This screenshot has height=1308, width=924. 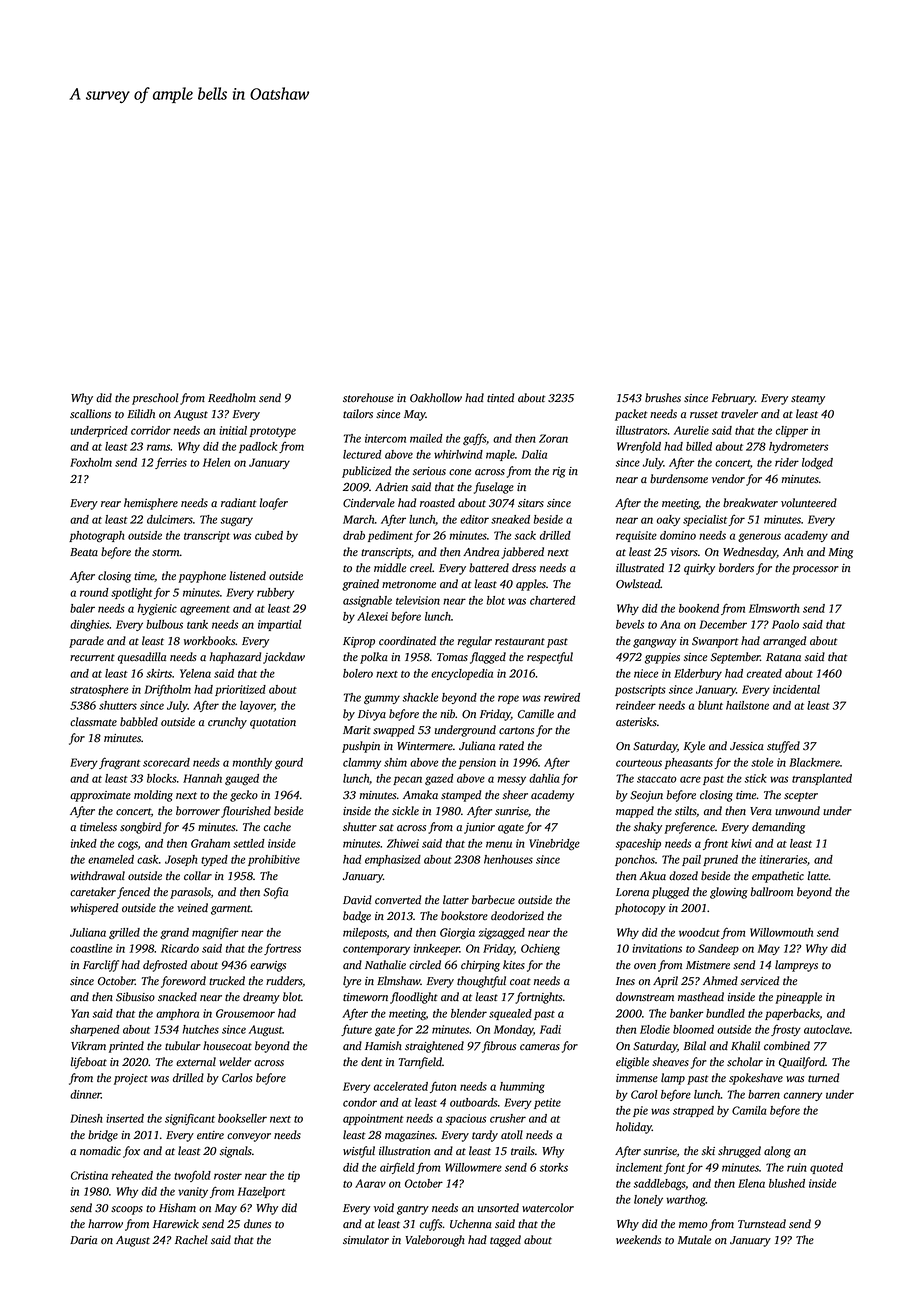 I want to click on cannery, so click(x=803, y=1096).
